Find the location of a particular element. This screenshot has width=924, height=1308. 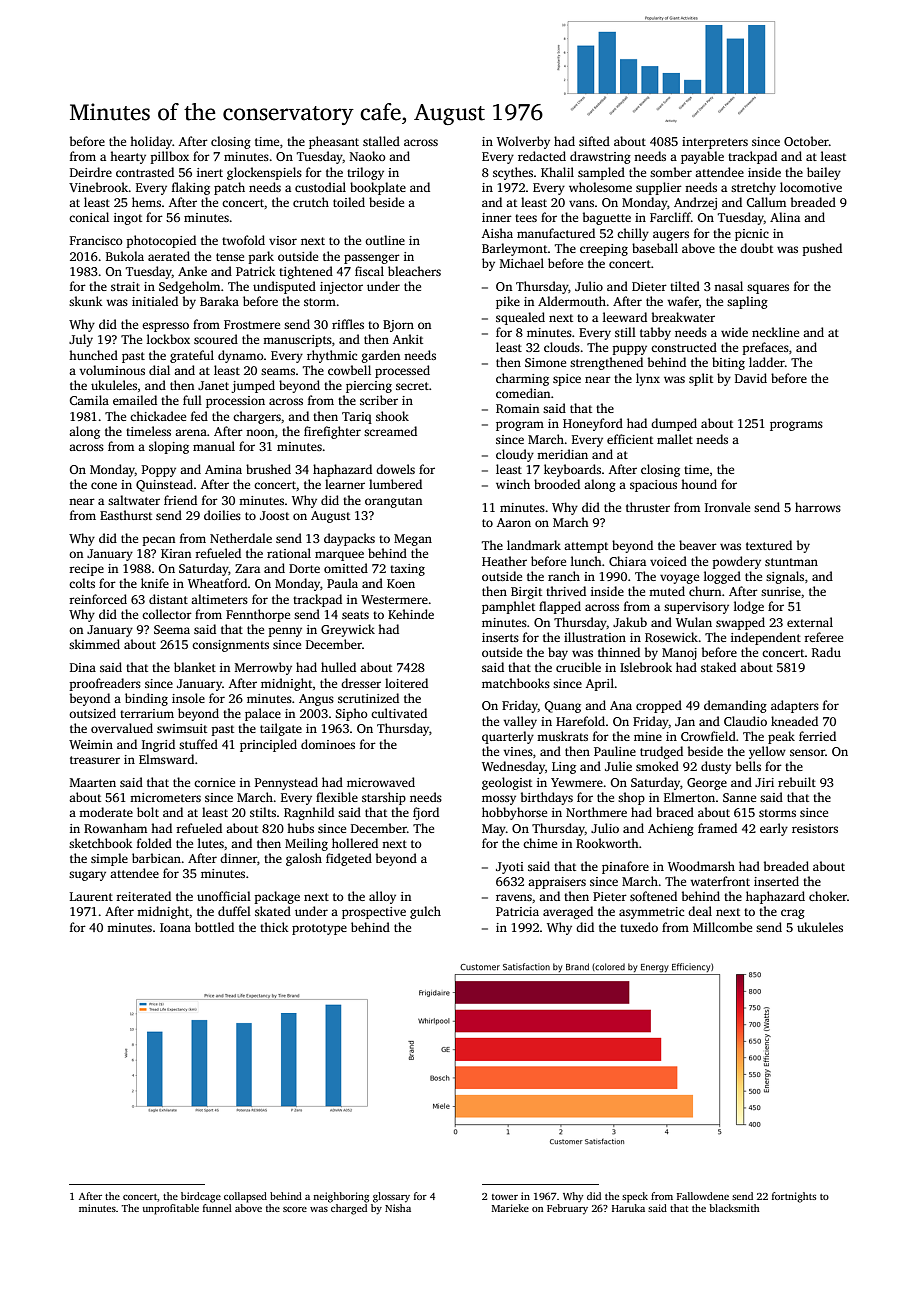

holiday is located at coordinates (151, 142).
